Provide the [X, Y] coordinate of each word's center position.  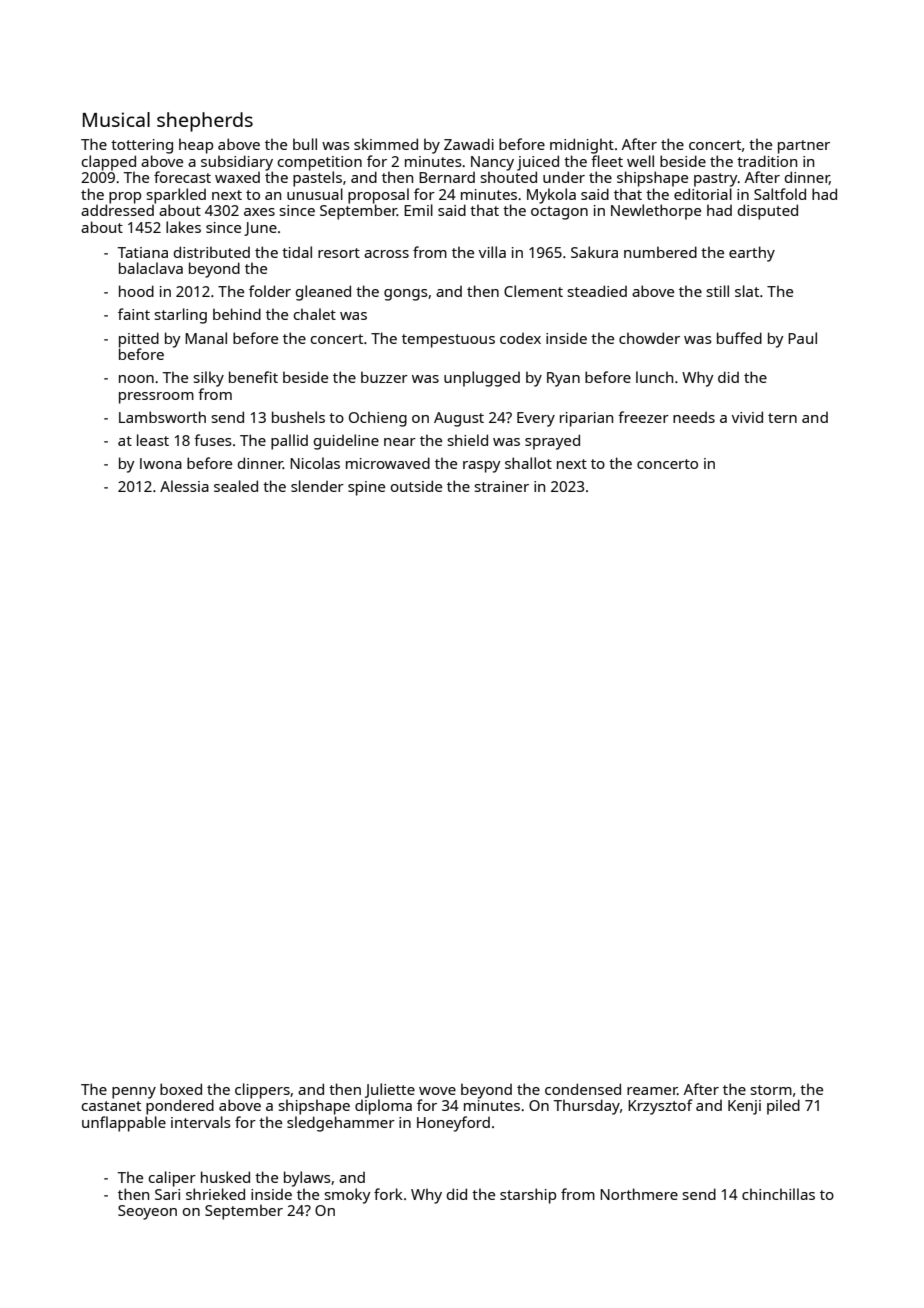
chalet [315, 314]
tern [782, 418]
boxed [181, 1089]
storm [771, 1090]
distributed [212, 252]
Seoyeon [147, 1212]
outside [416, 486]
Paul [802, 338]
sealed [236, 486]
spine [366, 488]
